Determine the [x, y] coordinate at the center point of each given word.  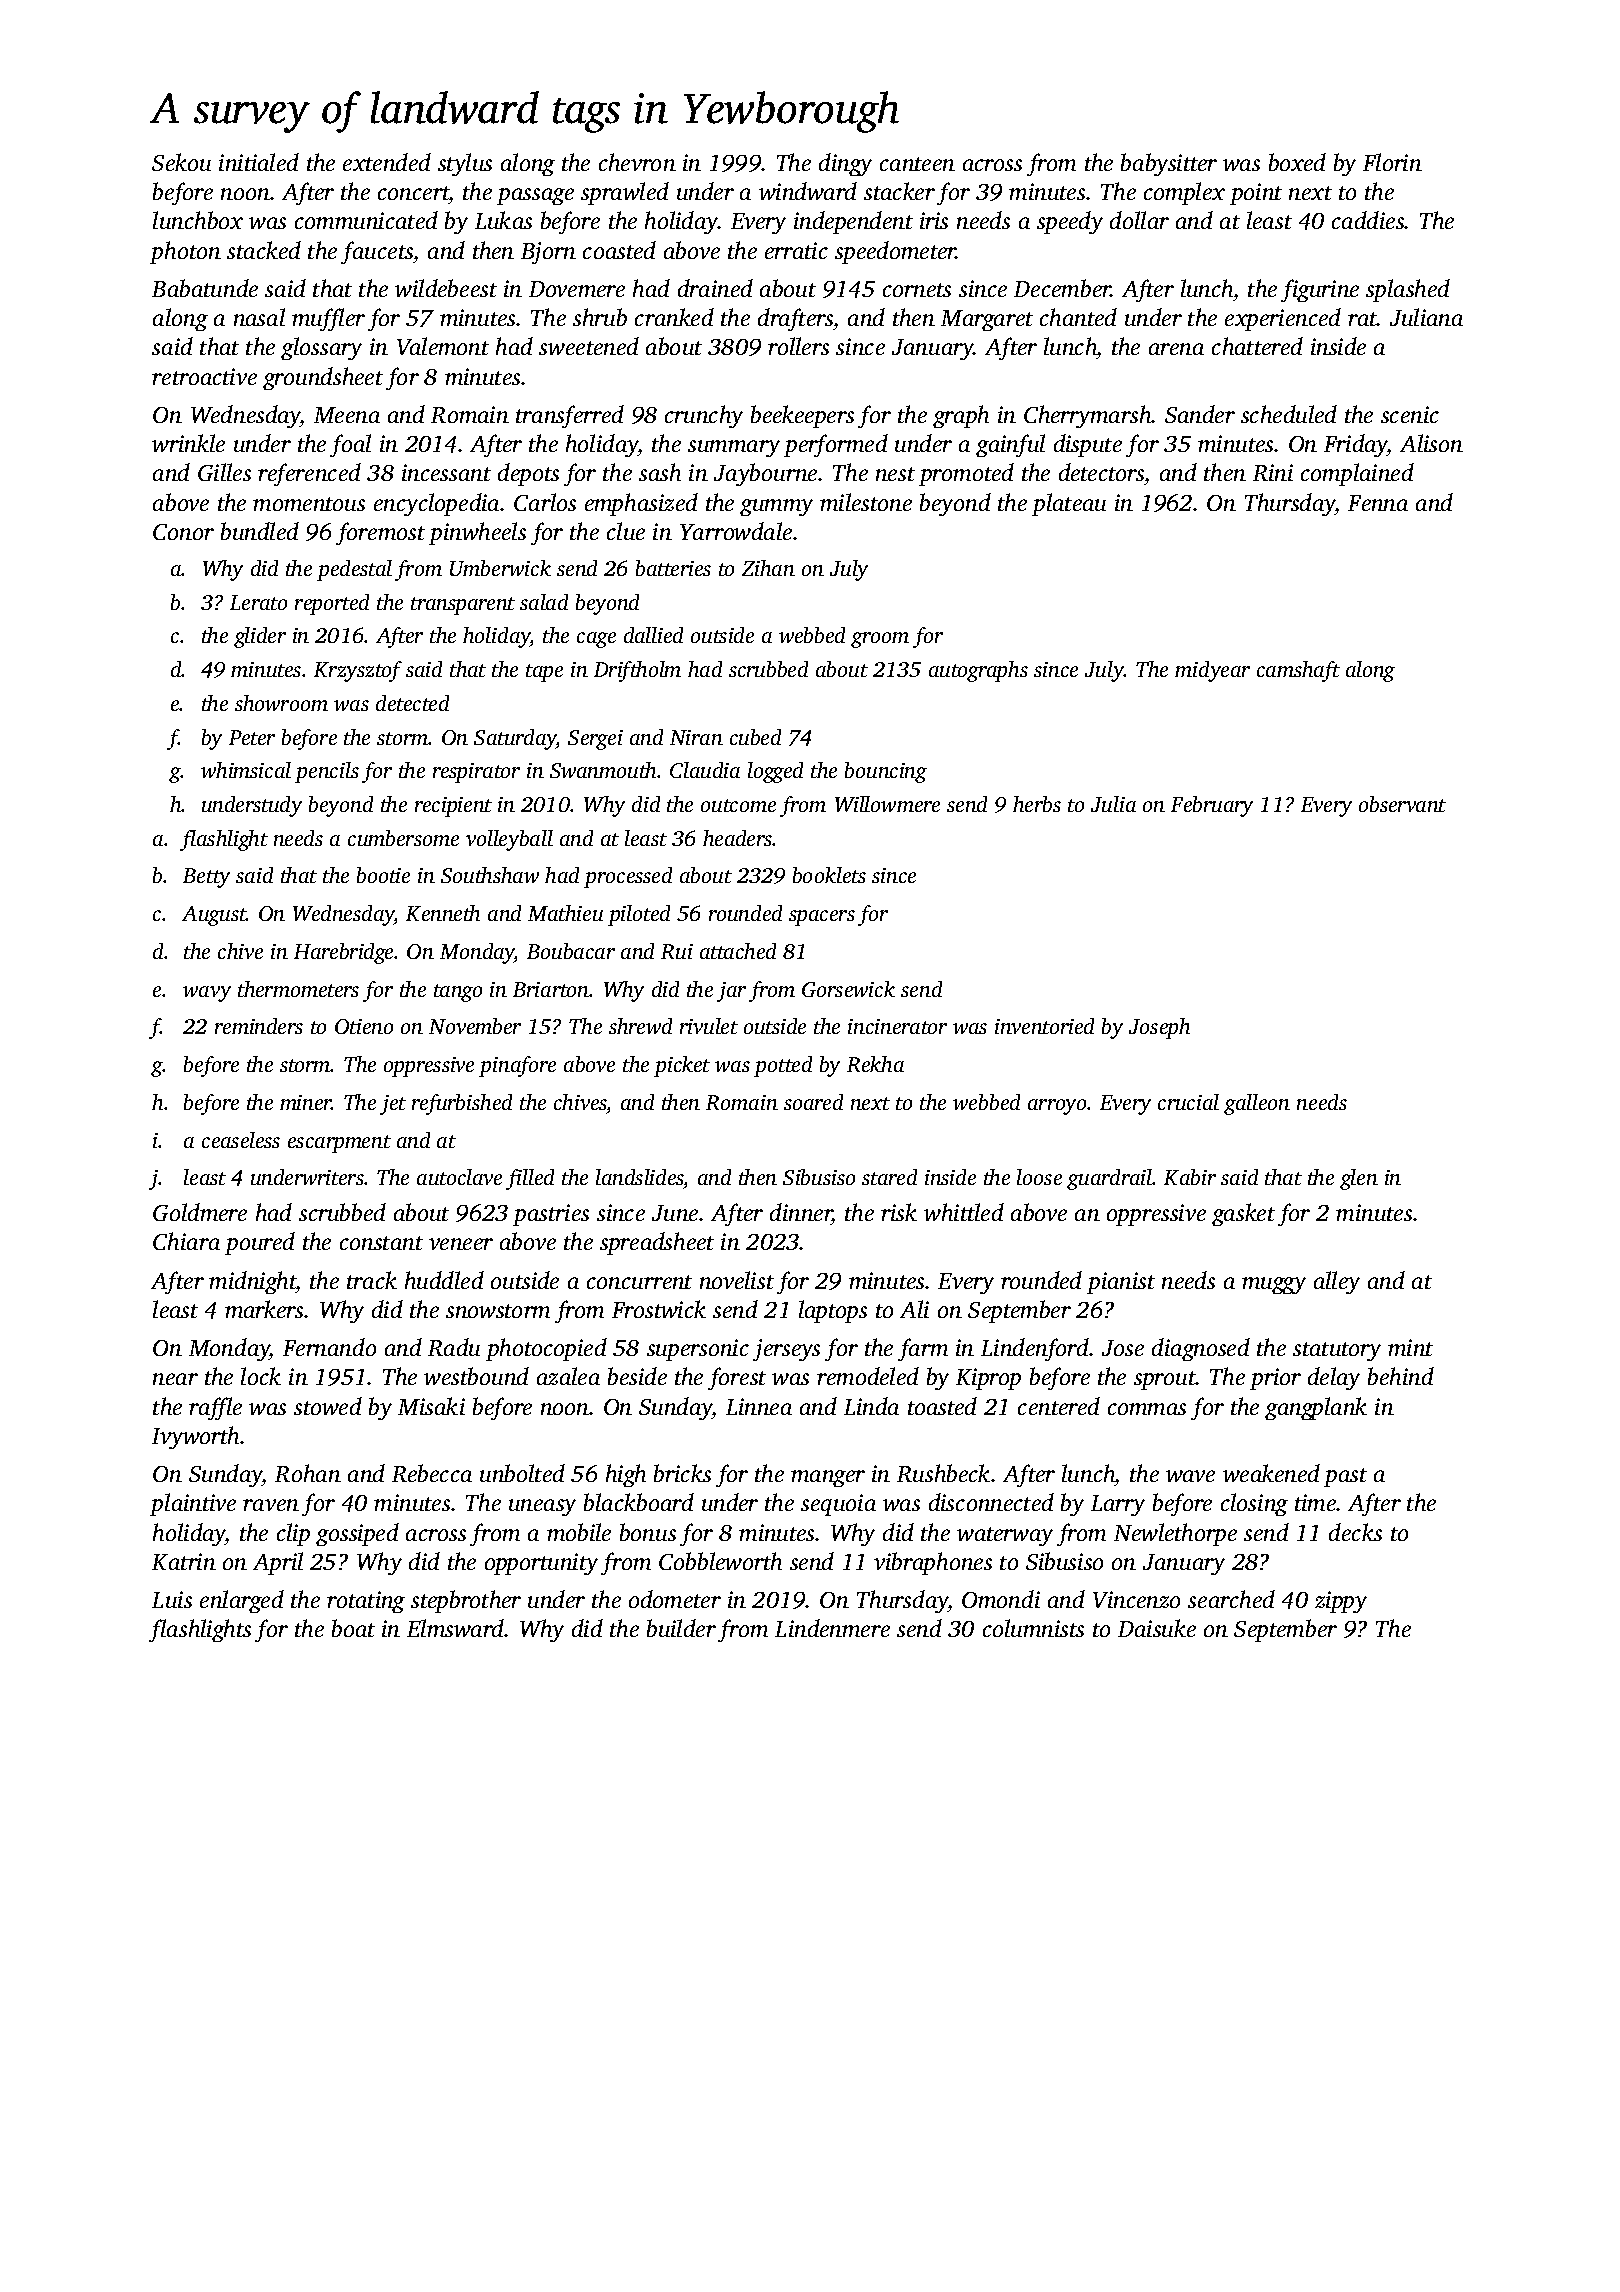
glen [1359, 1179]
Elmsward [456, 1628]
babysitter [1169, 164]
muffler [328, 319]
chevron [637, 162]
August [214, 916]
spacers [822, 918]
